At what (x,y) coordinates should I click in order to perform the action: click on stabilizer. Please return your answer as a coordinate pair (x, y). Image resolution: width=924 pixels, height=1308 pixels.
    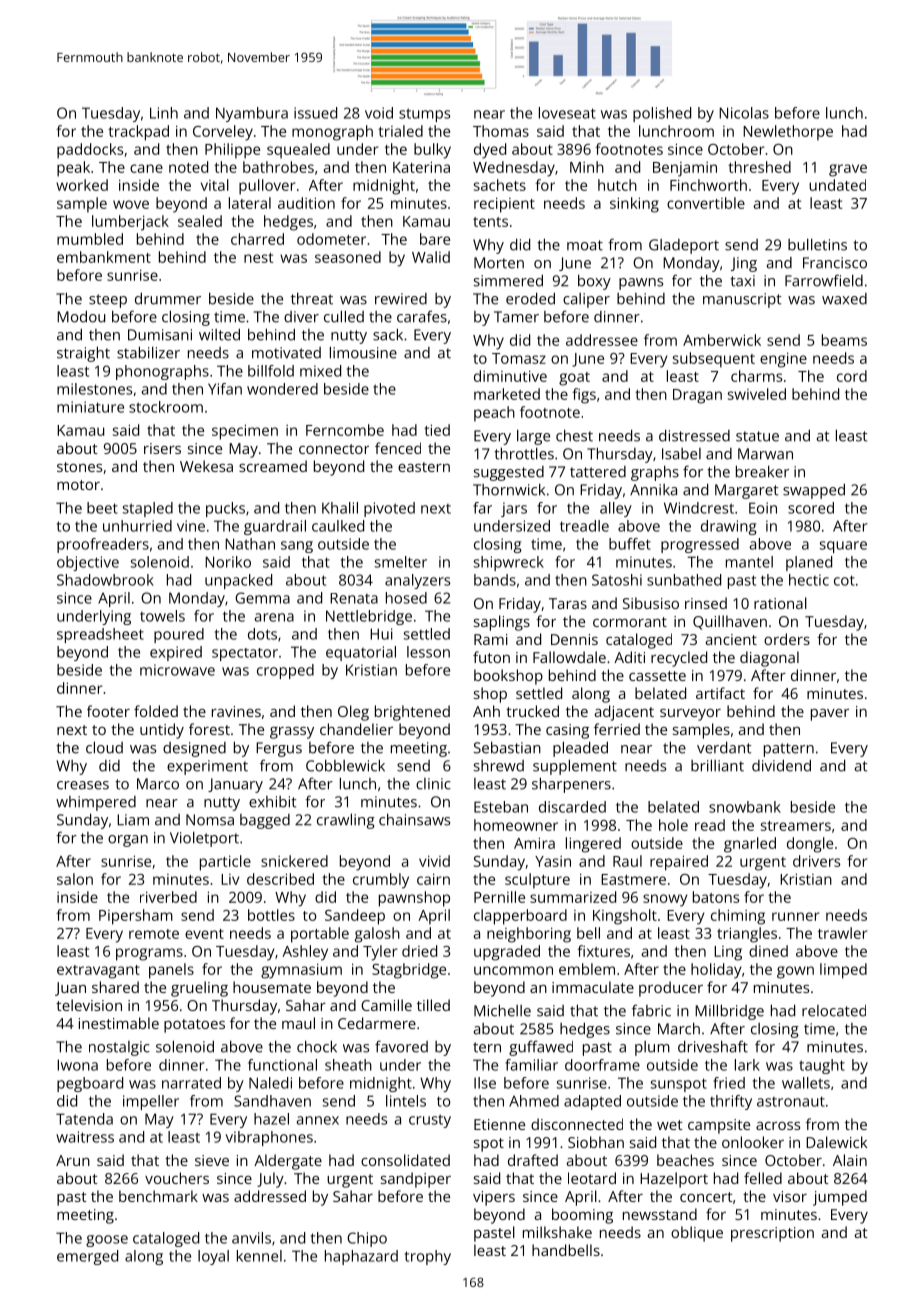
    Looking at the image, I should click on (148, 352).
